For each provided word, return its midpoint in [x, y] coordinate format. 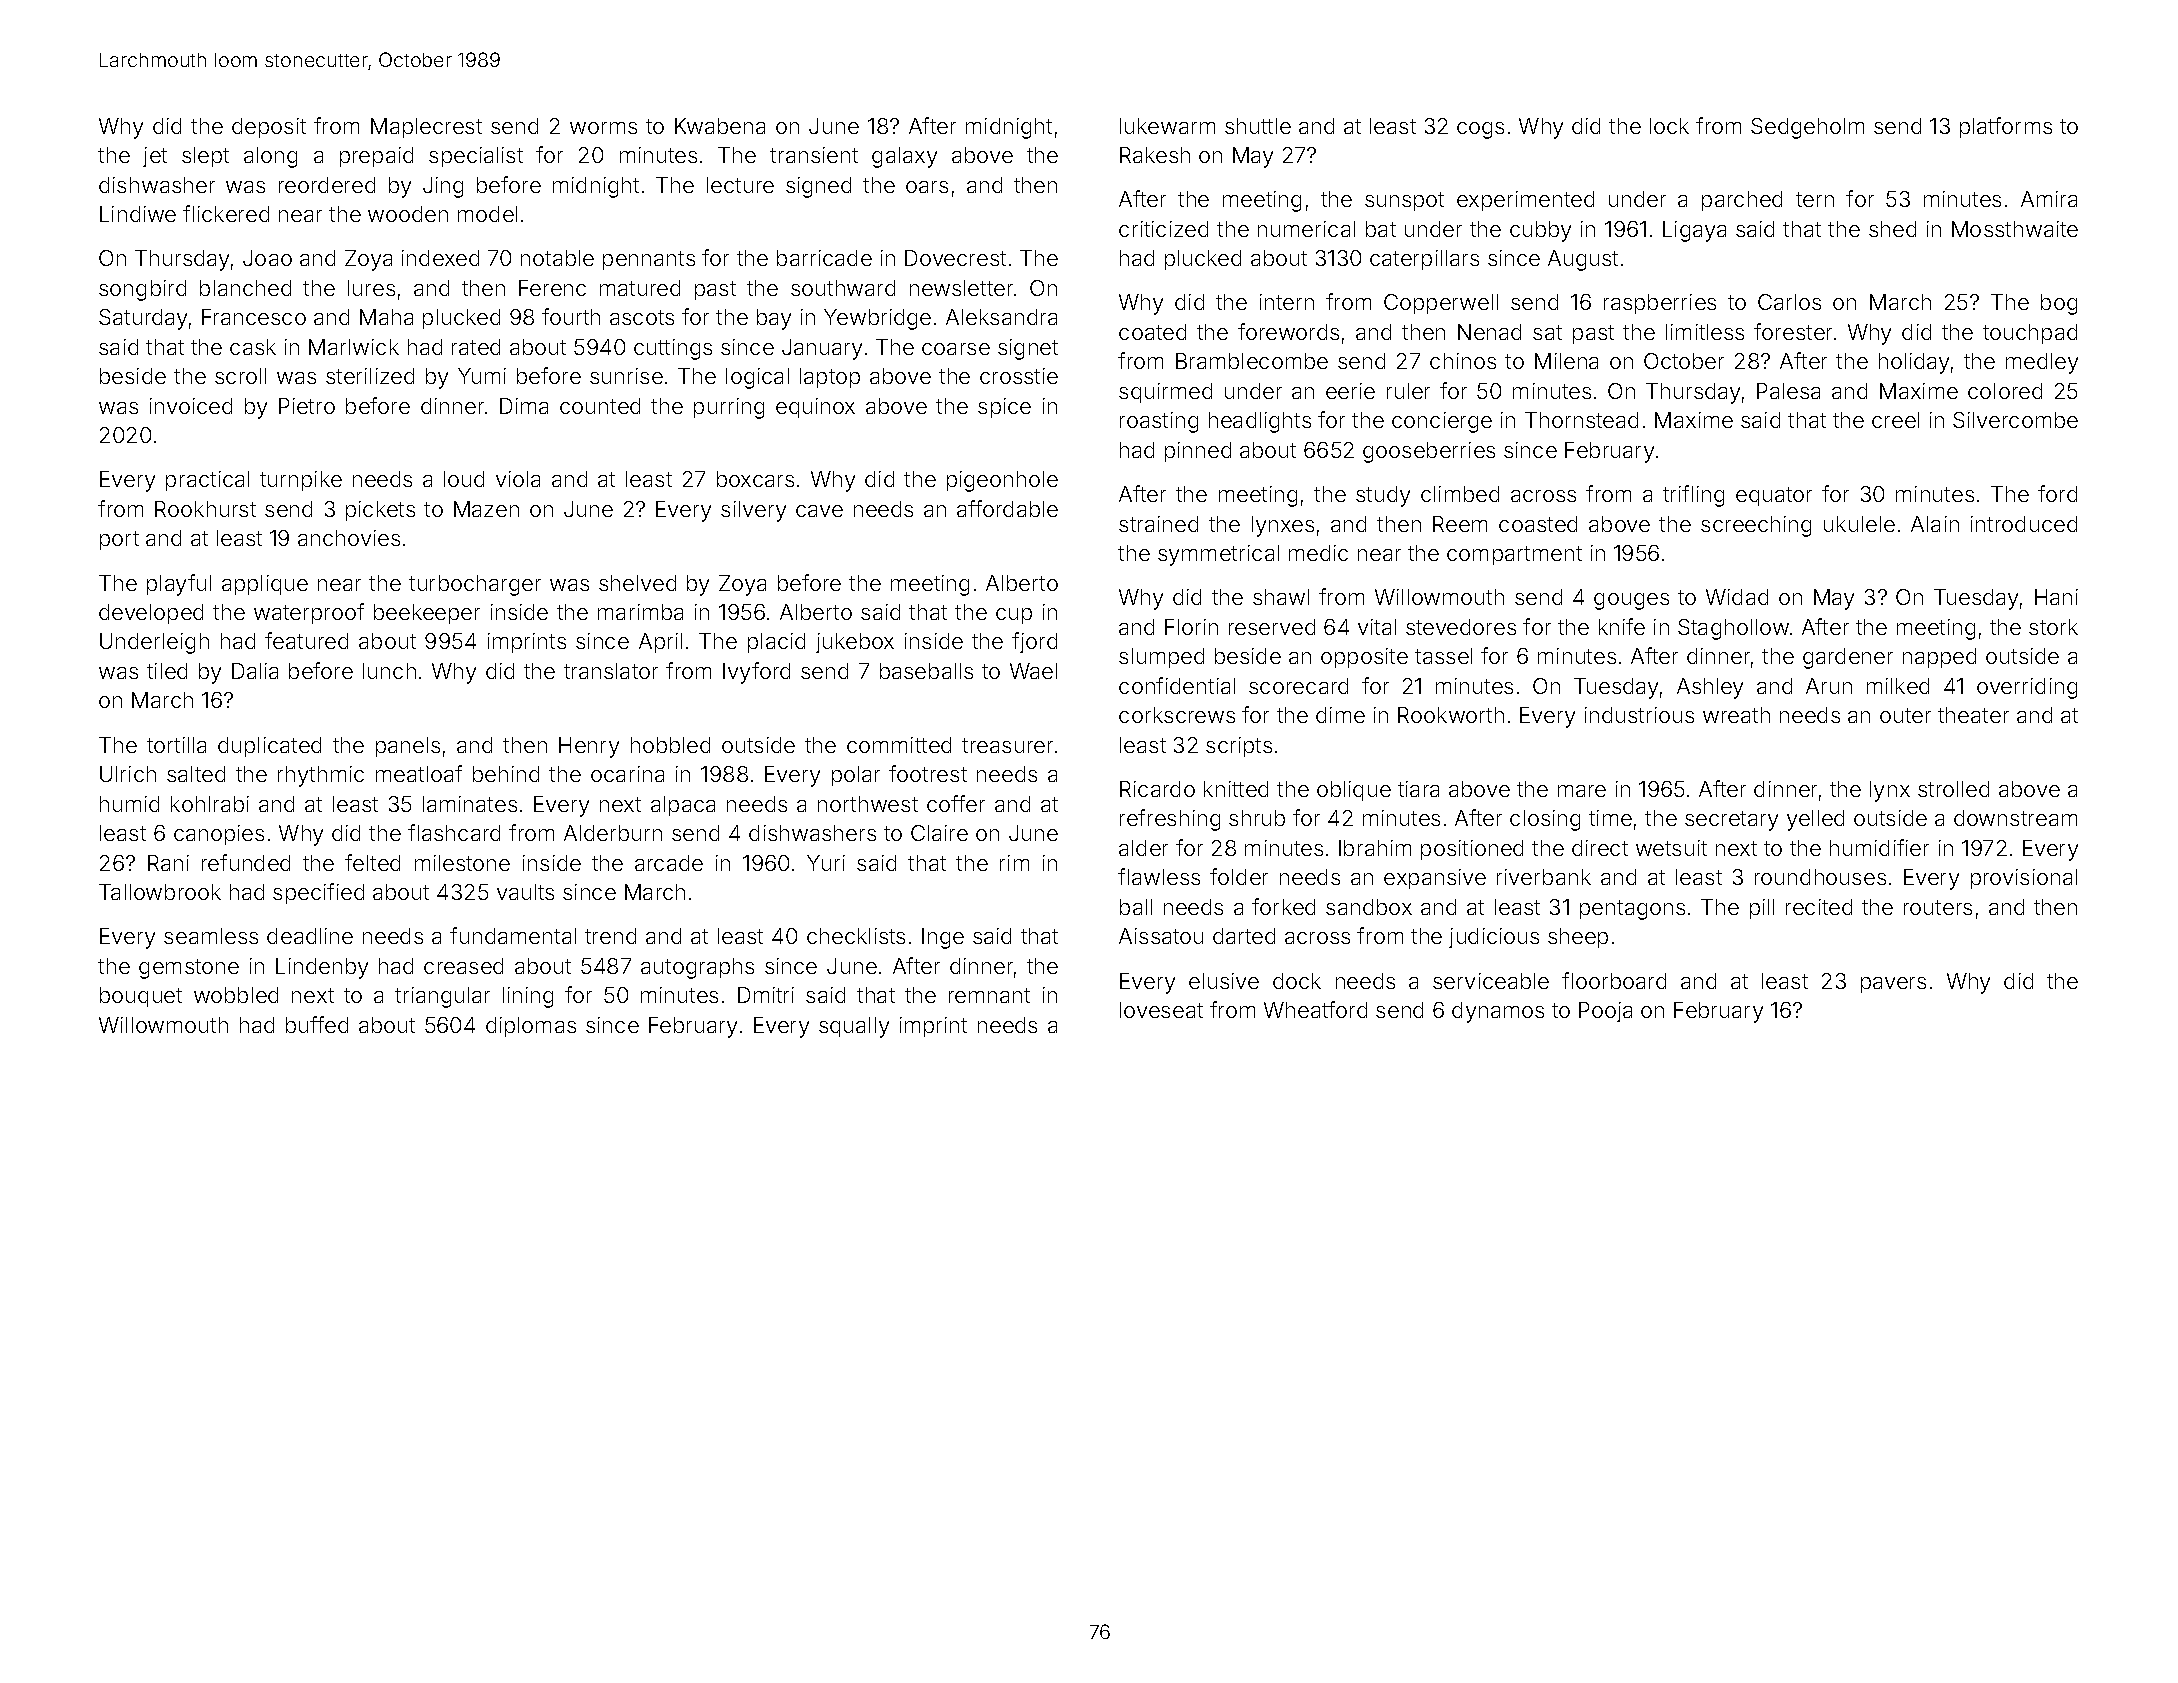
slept [205, 157]
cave [819, 511]
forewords [1288, 331]
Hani [2056, 597]
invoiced [191, 406]
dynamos [1498, 1012]
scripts [1239, 747]
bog [2059, 304]
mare [1582, 791]
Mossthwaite [2015, 229]
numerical [1306, 229]
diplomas [531, 1027]
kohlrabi [210, 804]
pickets [380, 511]
